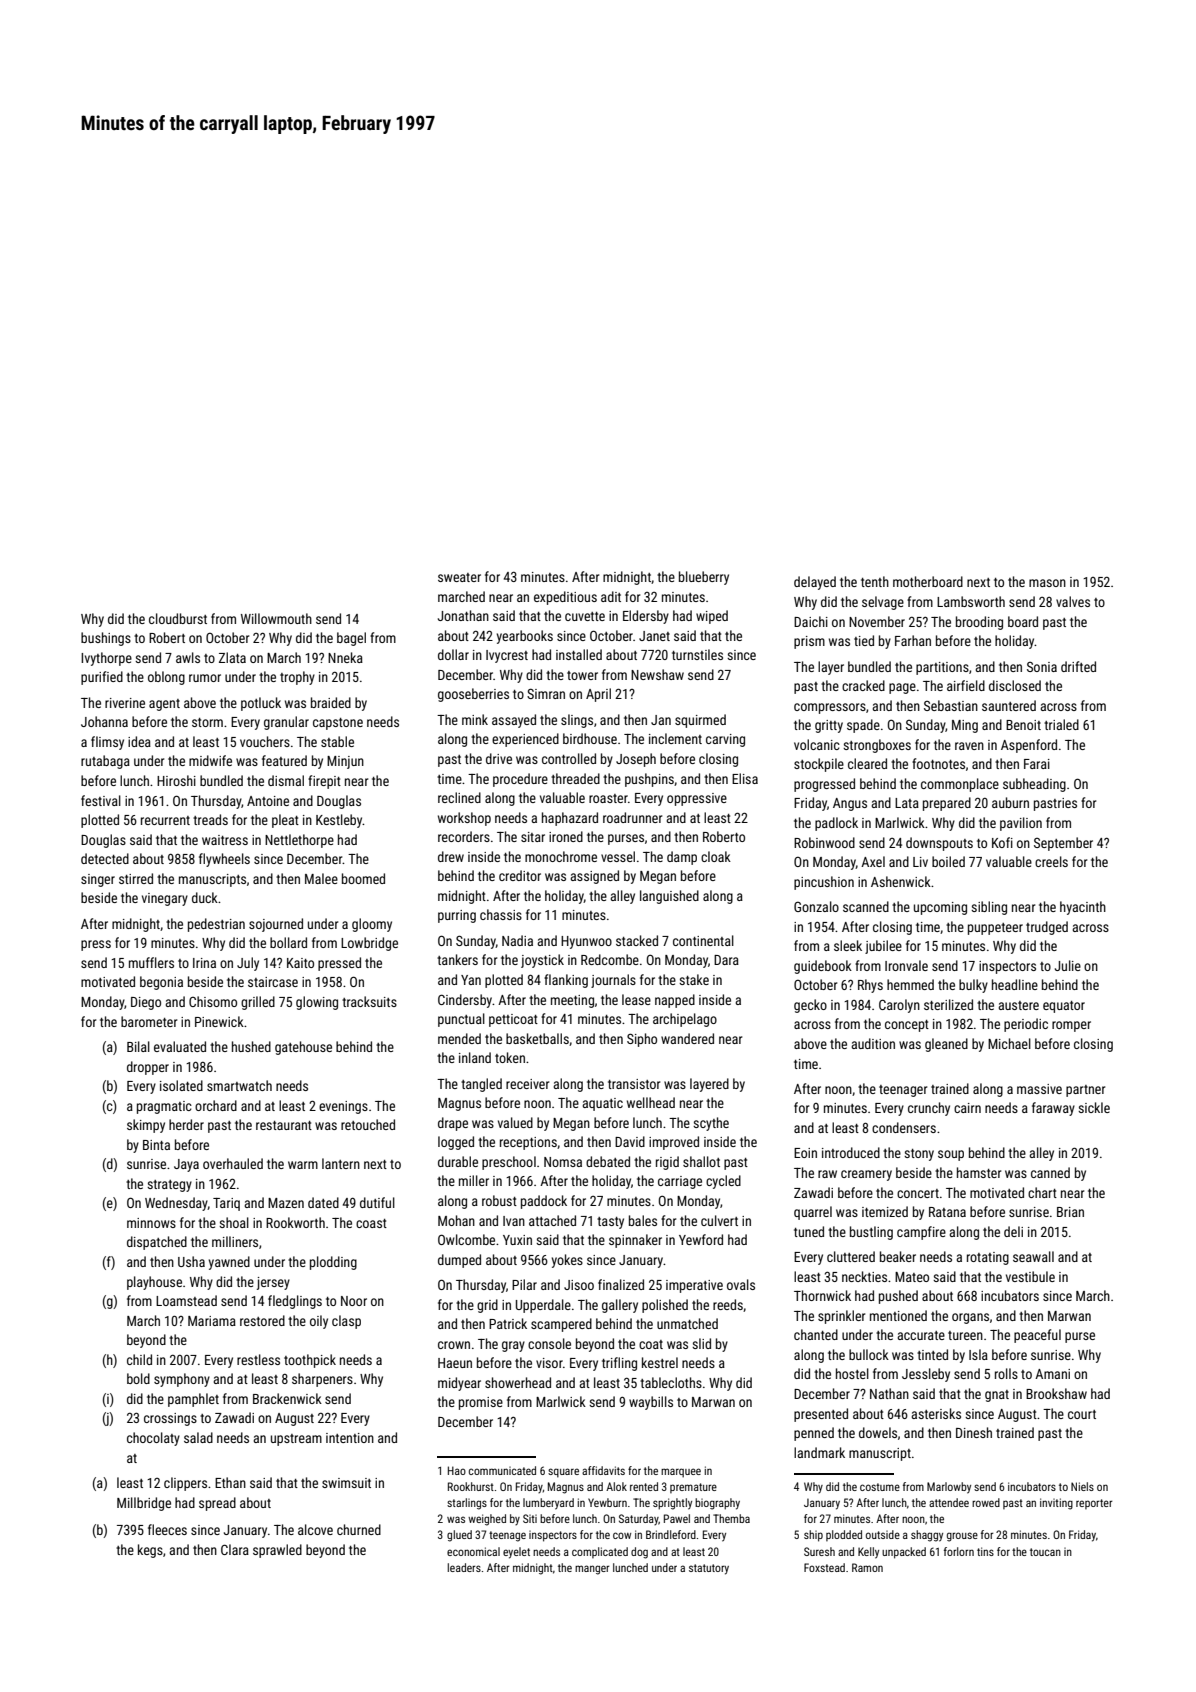 This image has height=1692, width=1196. Describe the element at coordinates (1070, 1212) in the image. I see `Brian` at that location.
